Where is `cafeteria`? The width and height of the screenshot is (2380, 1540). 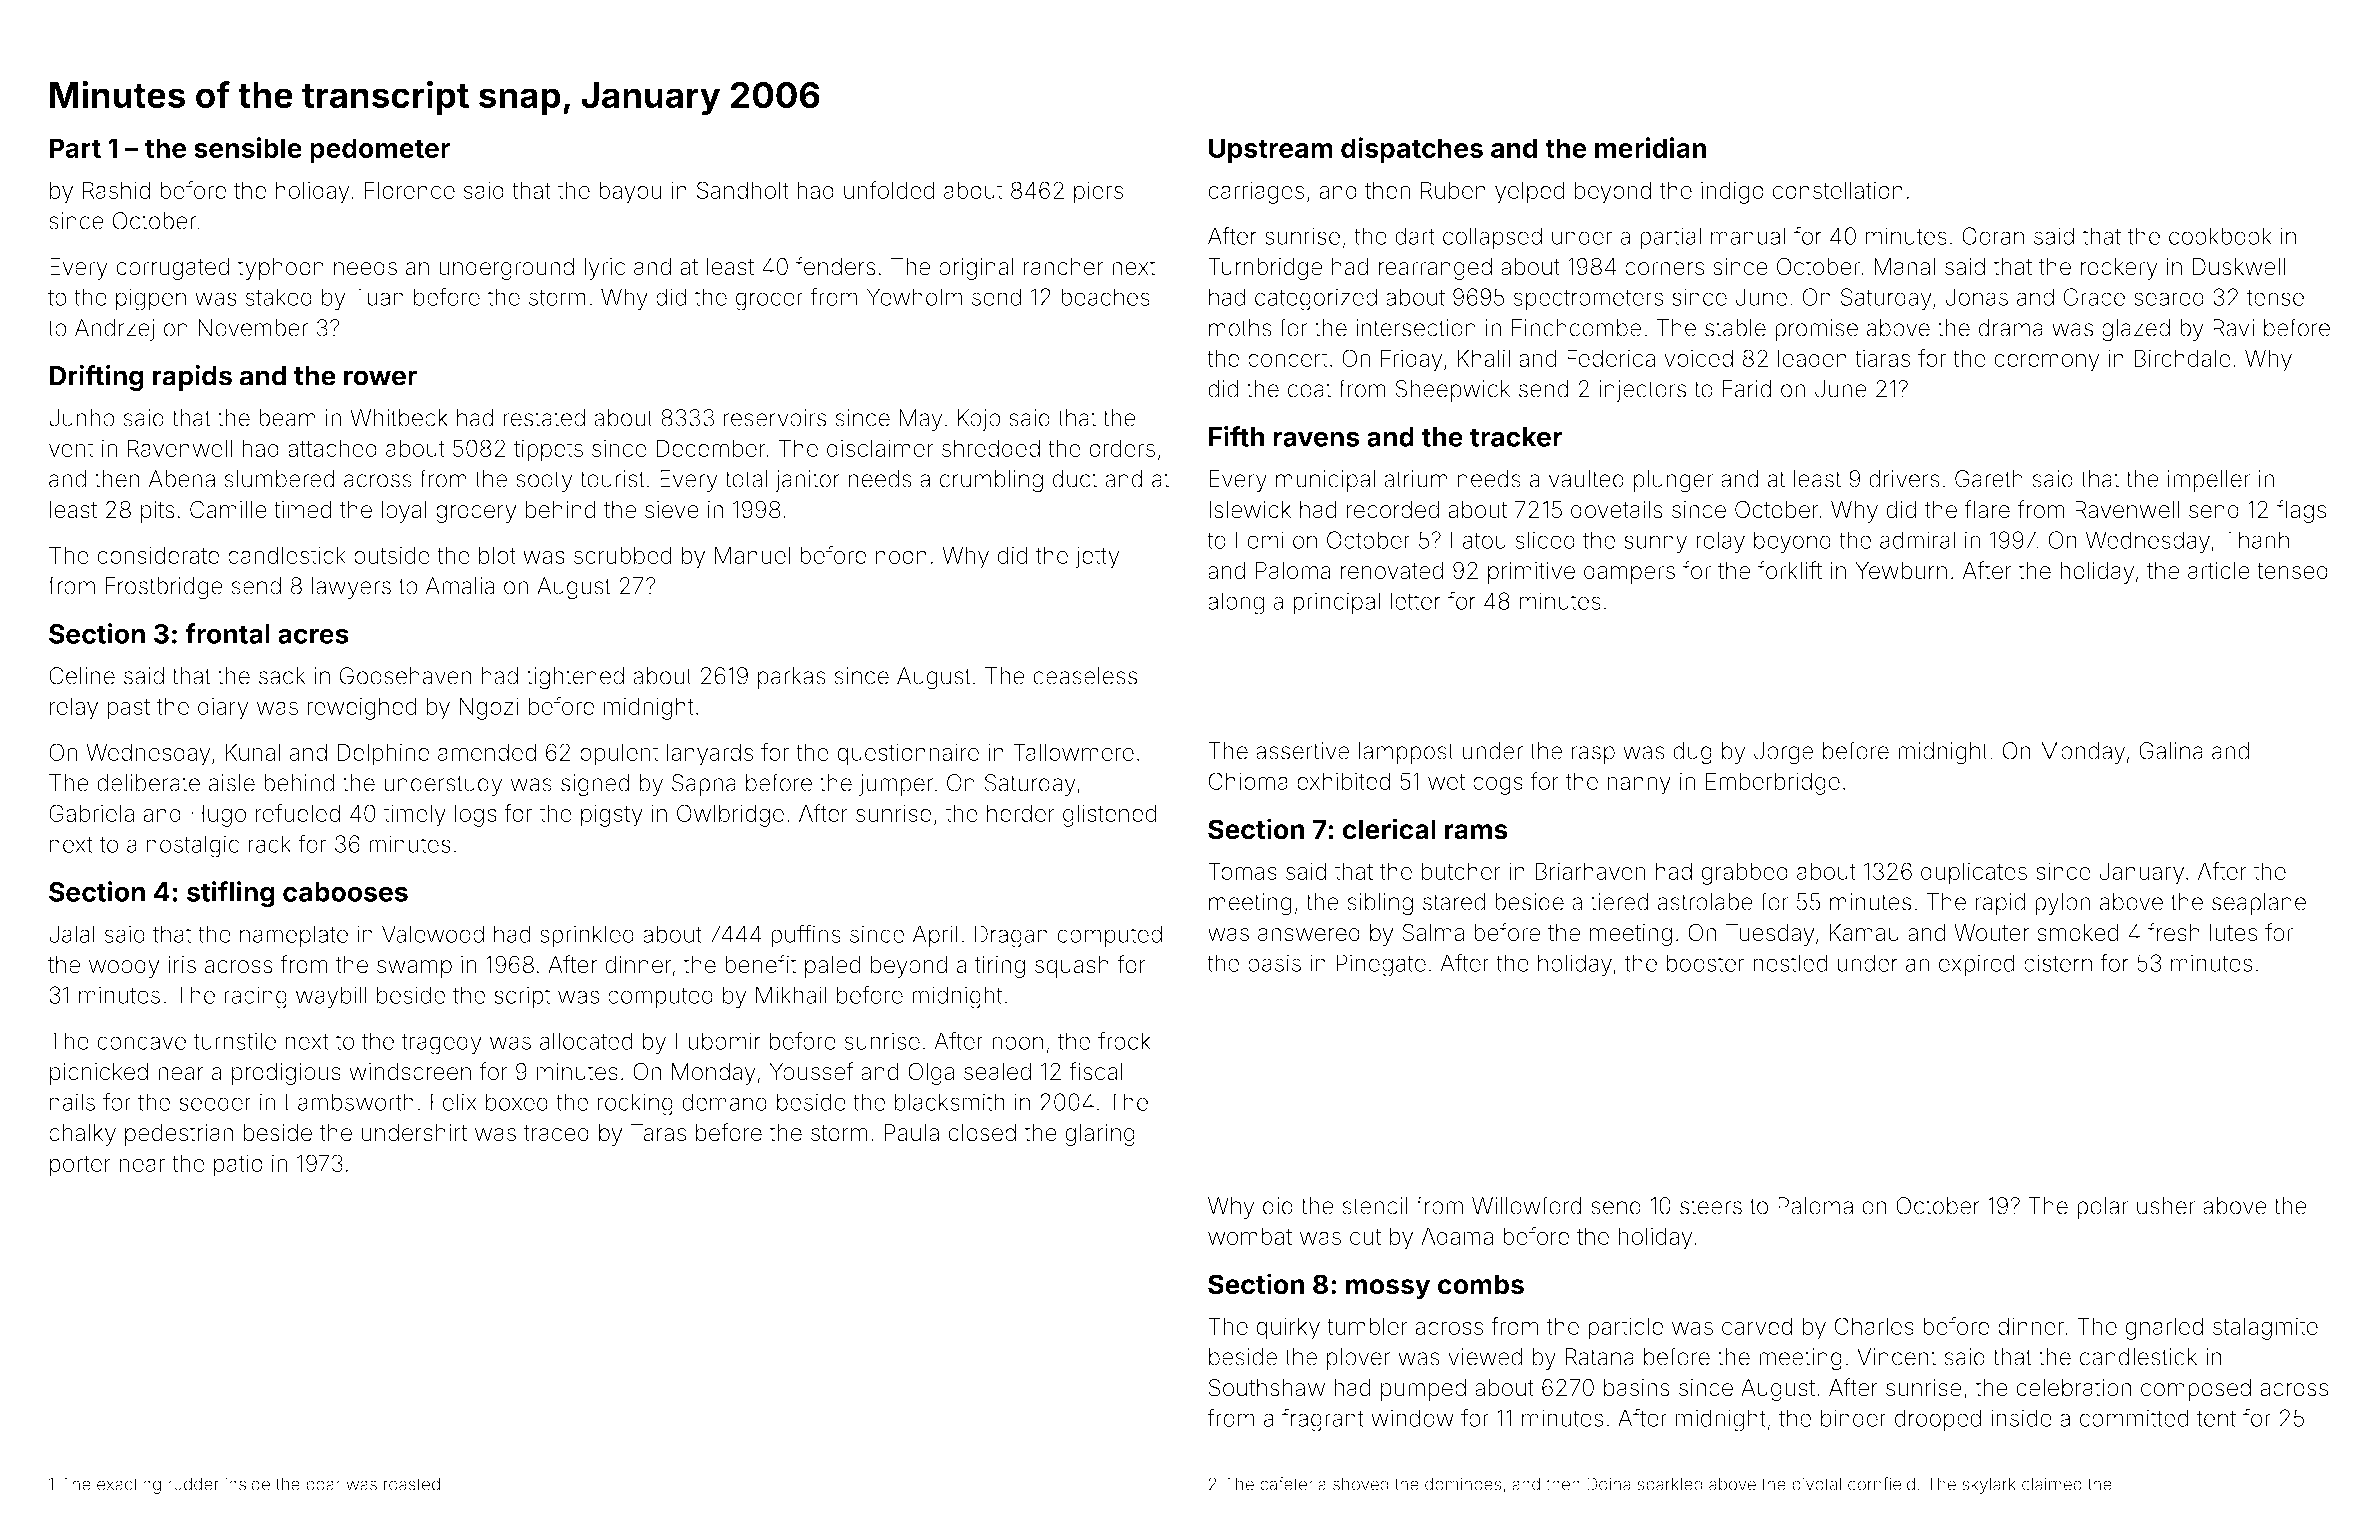
cafeteria is located at coordinates (1293, 1484).
